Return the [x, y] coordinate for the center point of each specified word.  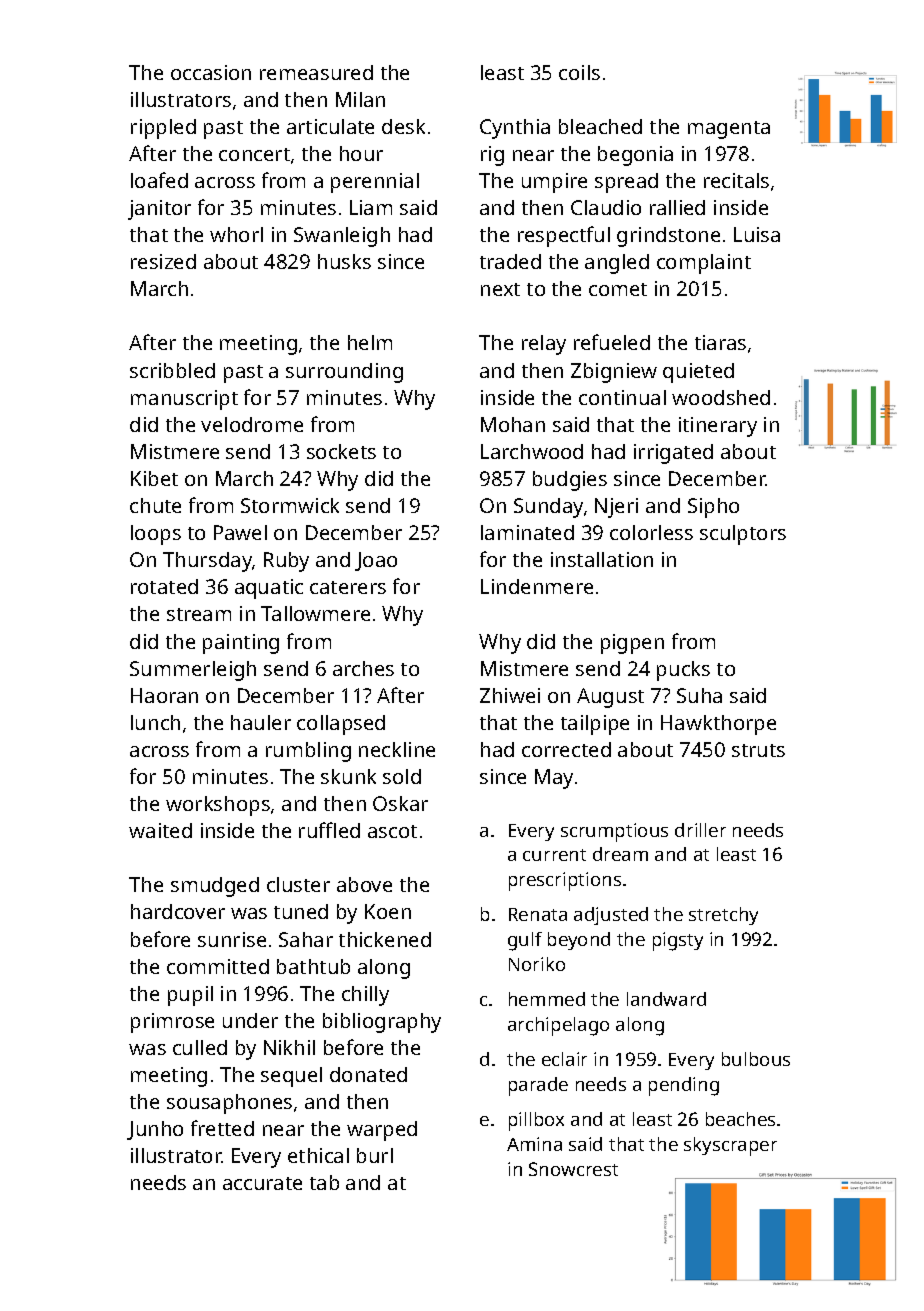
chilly [365, 996]
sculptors [743, 535]
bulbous [756, 1059]
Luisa [757, 234]
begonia [635, 156]
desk [403, 126]
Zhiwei [510, 695]
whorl [236, 234]
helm [370, 342]
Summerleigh [193, 671]
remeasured [316, 72]
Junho [155, 1130]
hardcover [178, 911]
